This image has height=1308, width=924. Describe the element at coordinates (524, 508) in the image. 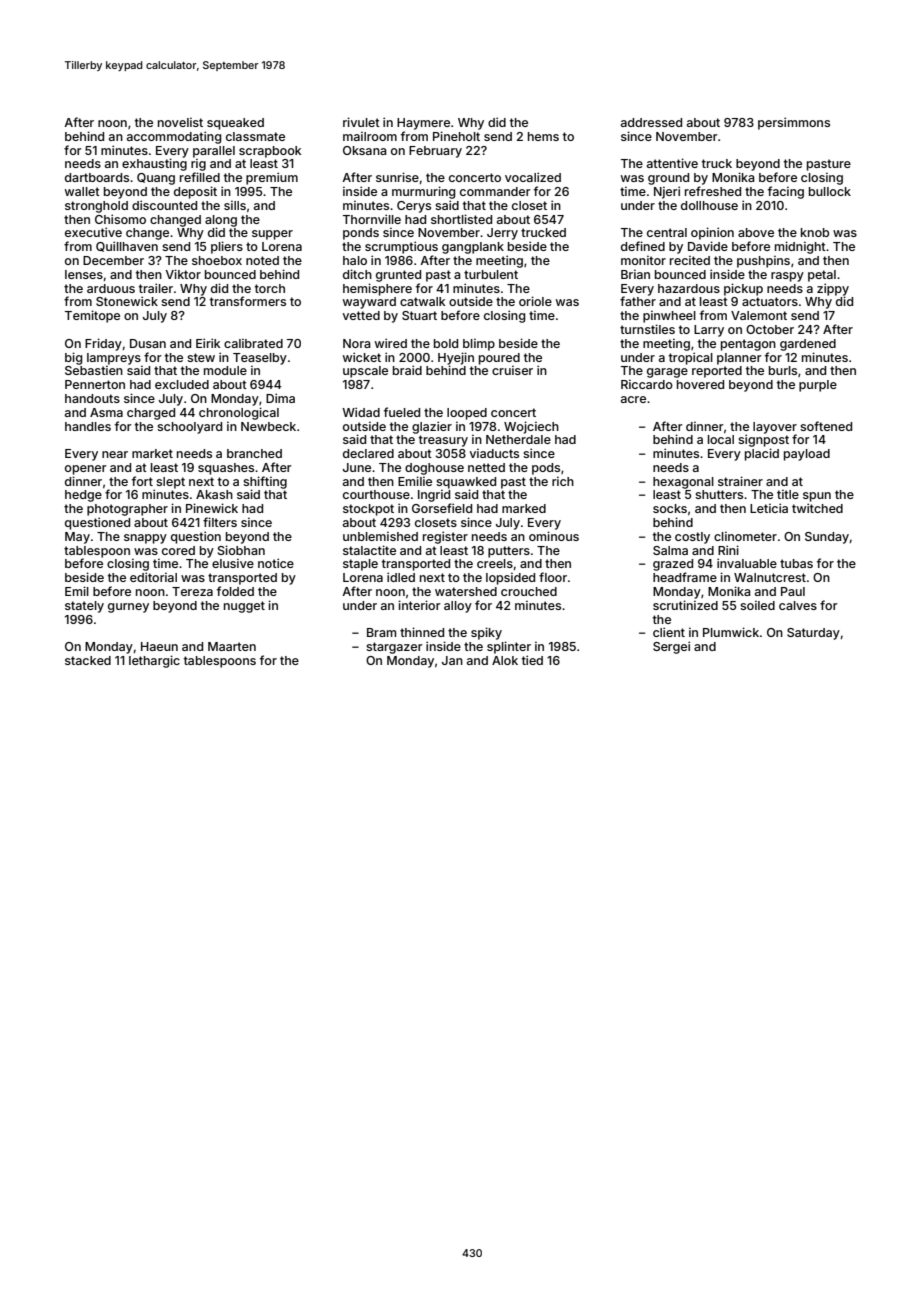

I see `marked` at that location.
